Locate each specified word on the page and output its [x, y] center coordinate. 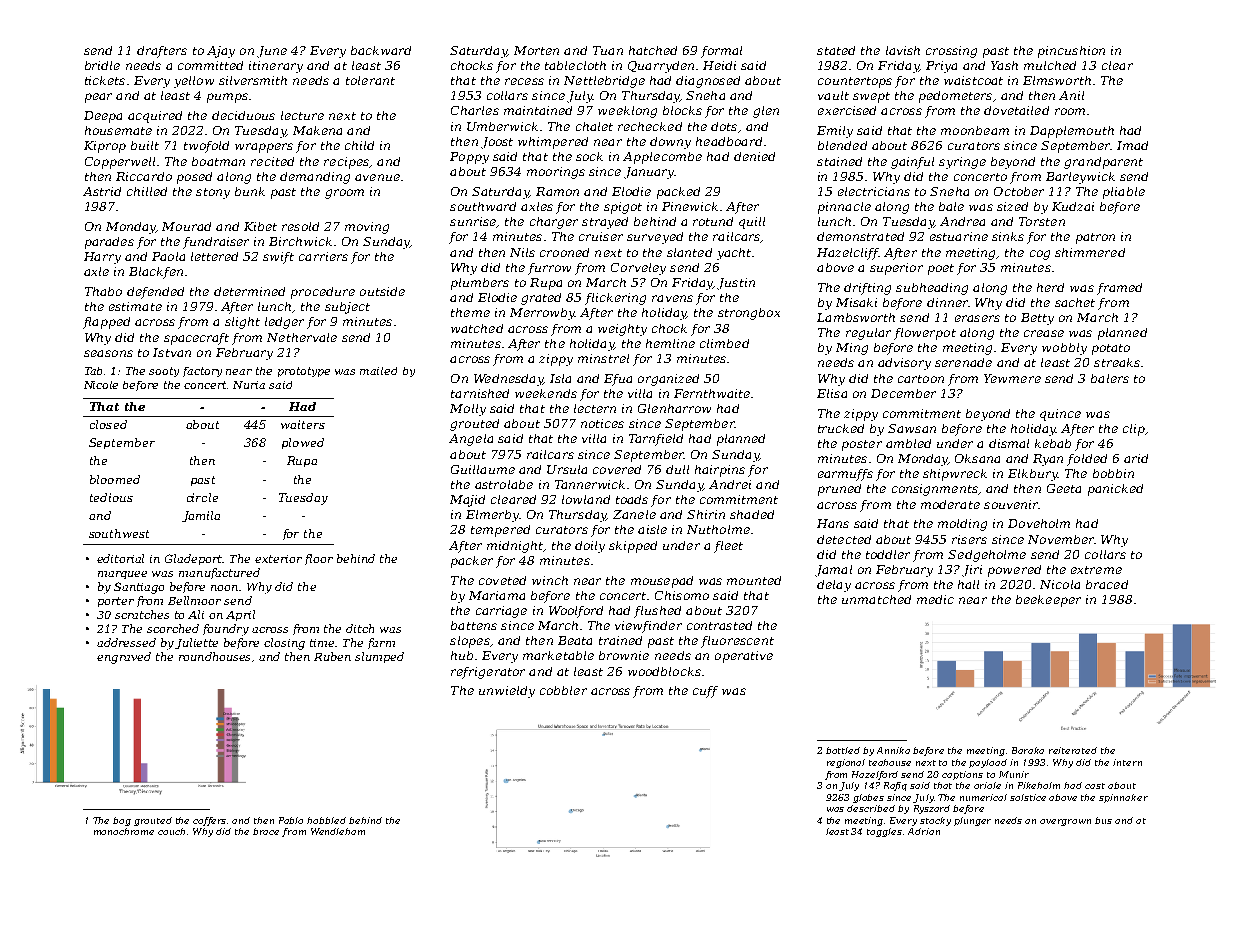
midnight [515, 547]
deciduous [243, 115]
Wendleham [338, 831]
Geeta [1064, 488]
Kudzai [1073, 206]
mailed [378, 371]
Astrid [102, 191]
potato [1111, 349]
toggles [884, 832]
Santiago [139, 588]
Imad [1132, 145]
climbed [724, 343]
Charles [475, 110]
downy [670, 143]
